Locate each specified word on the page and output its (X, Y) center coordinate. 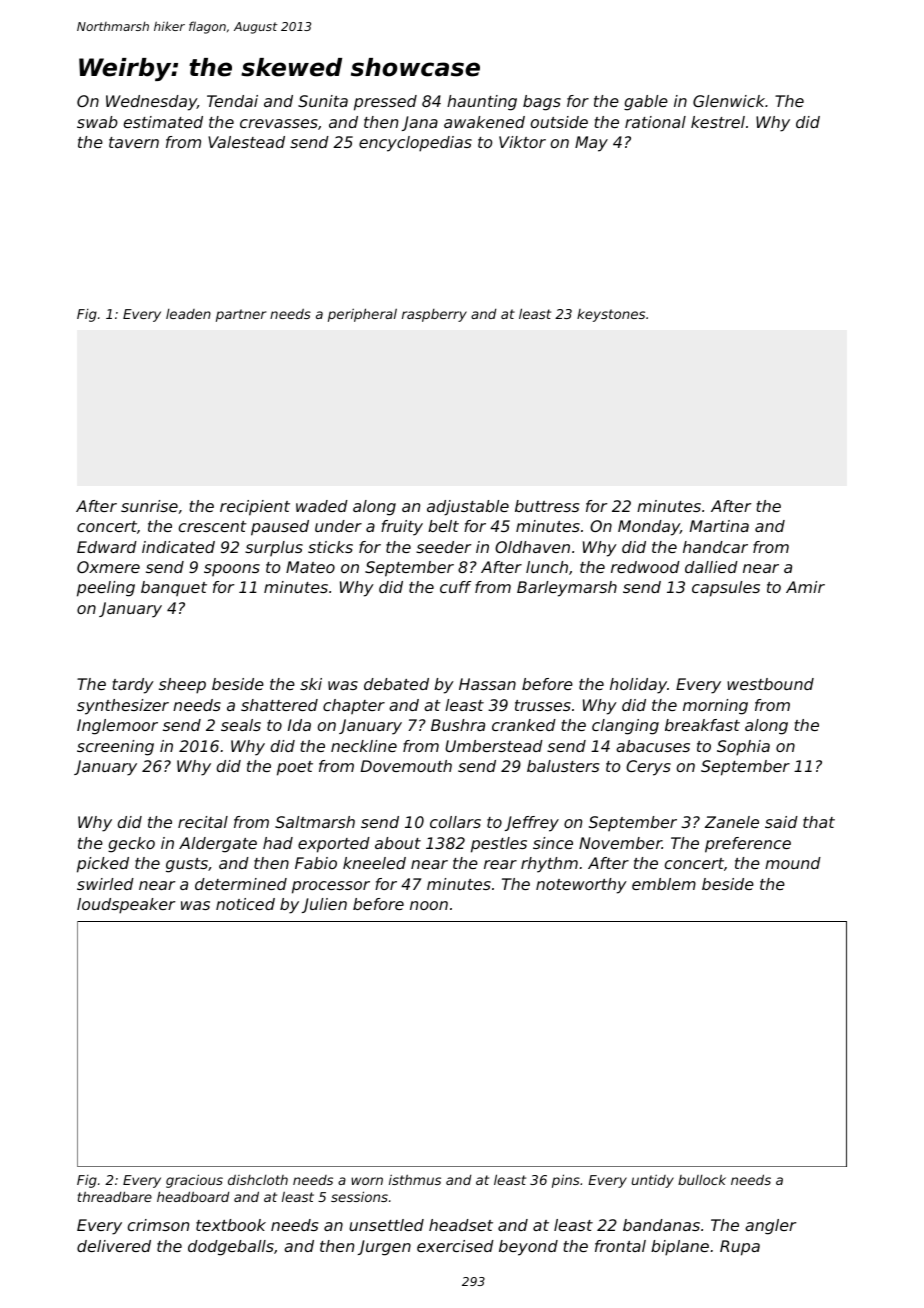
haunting (482, 103)
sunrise (149, 506)
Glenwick (729, 101)
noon (429, 905)
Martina (719, 526)
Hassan (487, 684)
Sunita (323, 101)
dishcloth (258, 1180)
